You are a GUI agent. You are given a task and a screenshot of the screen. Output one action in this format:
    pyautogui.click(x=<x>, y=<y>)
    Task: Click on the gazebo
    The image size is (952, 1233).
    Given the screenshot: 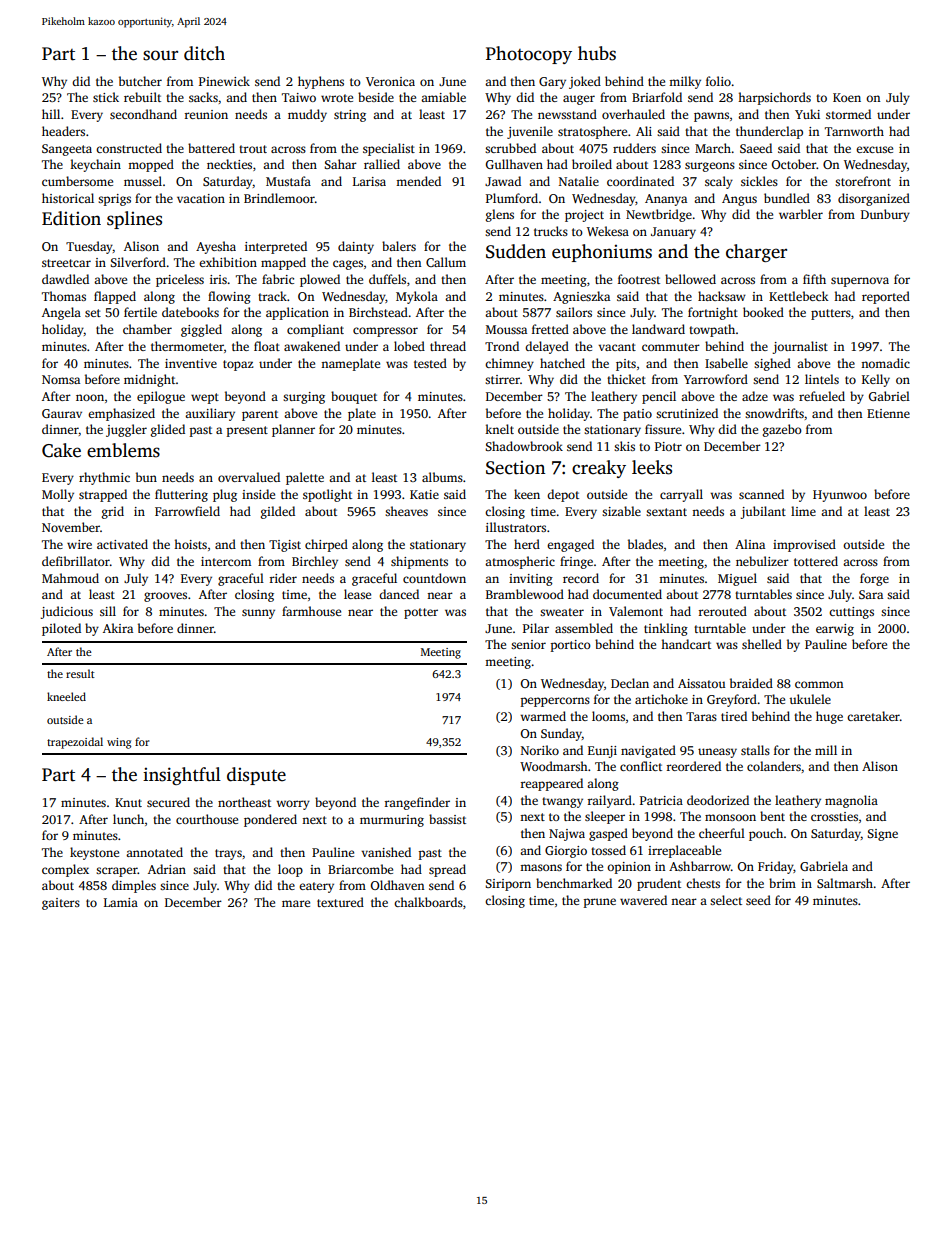 What is the action you would take?
    pyautogui.click(x=782, y=430)
